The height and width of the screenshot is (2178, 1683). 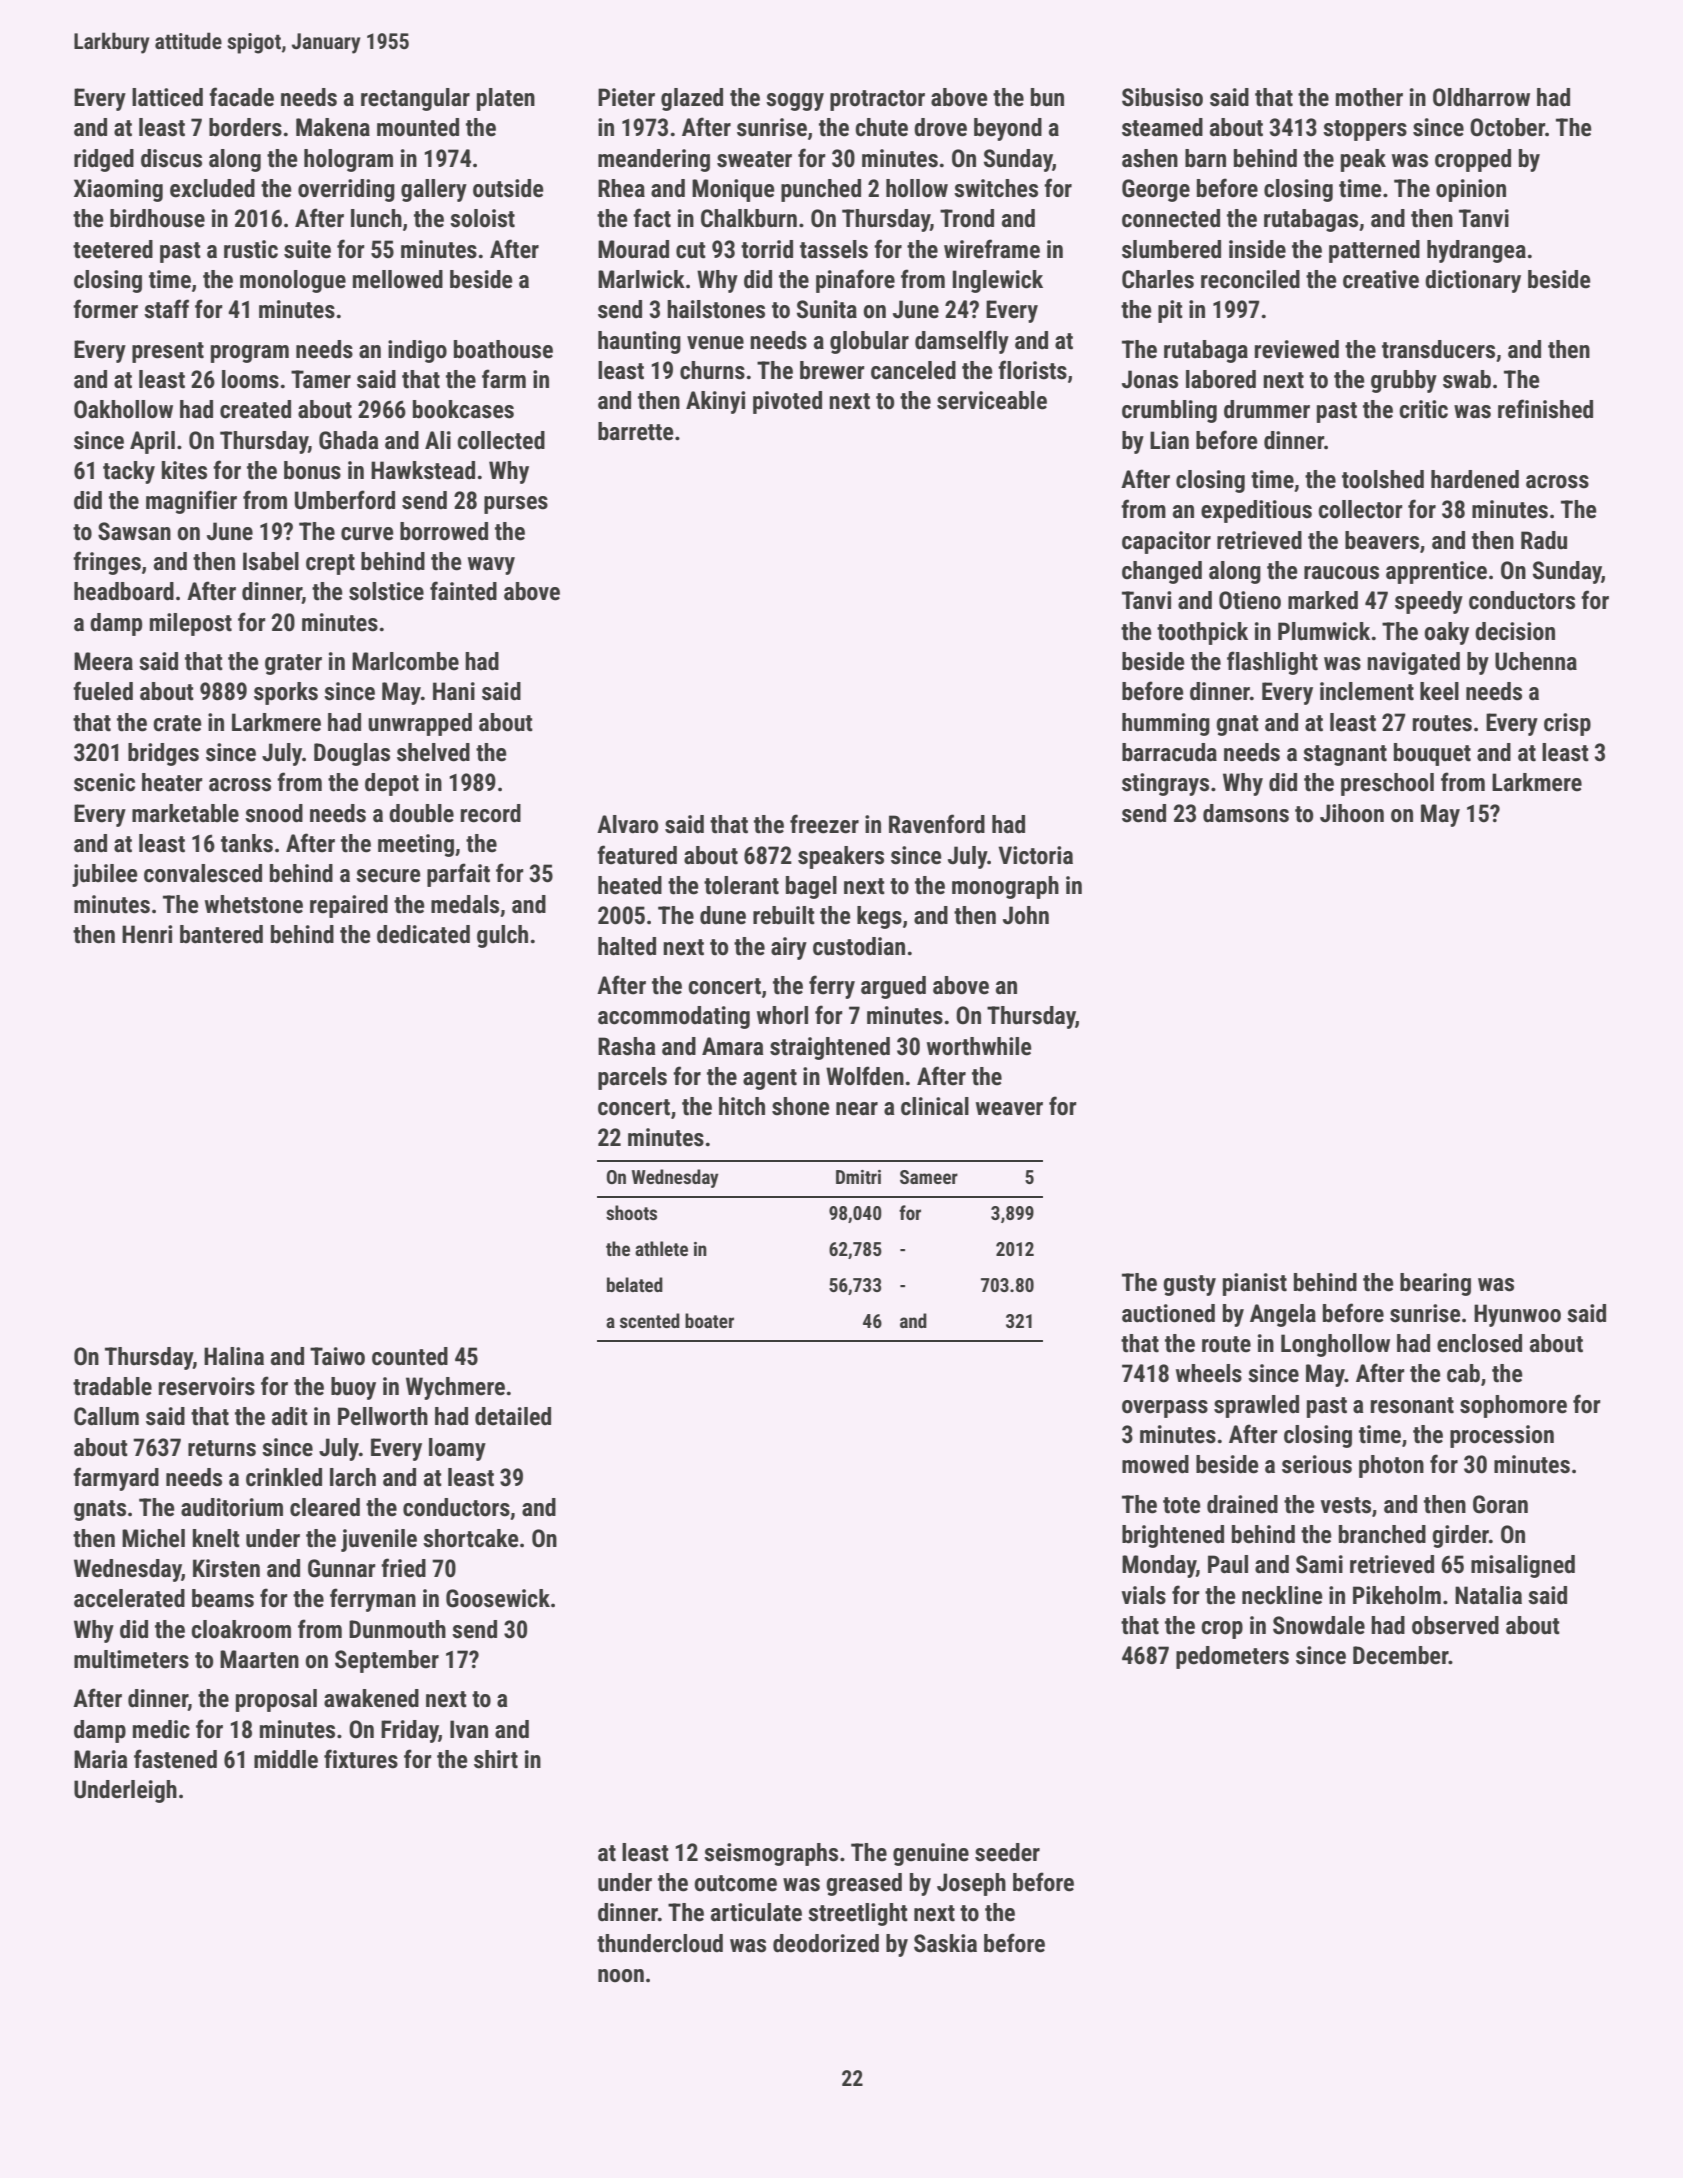 I want to click on deodorized, so click(x=826, y=1943).
